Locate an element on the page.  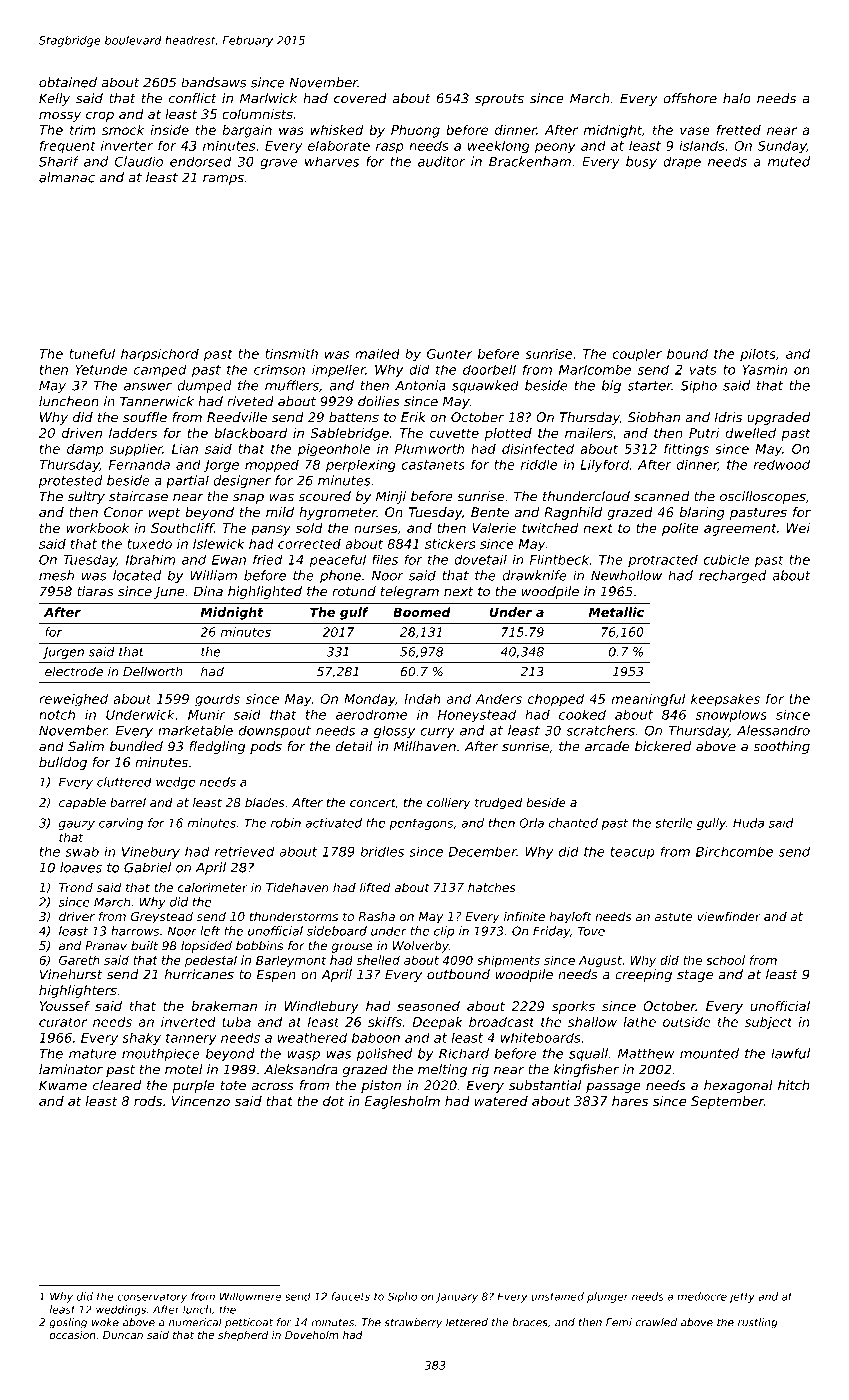
Doveholm is located at coordinates (312, 1335).
